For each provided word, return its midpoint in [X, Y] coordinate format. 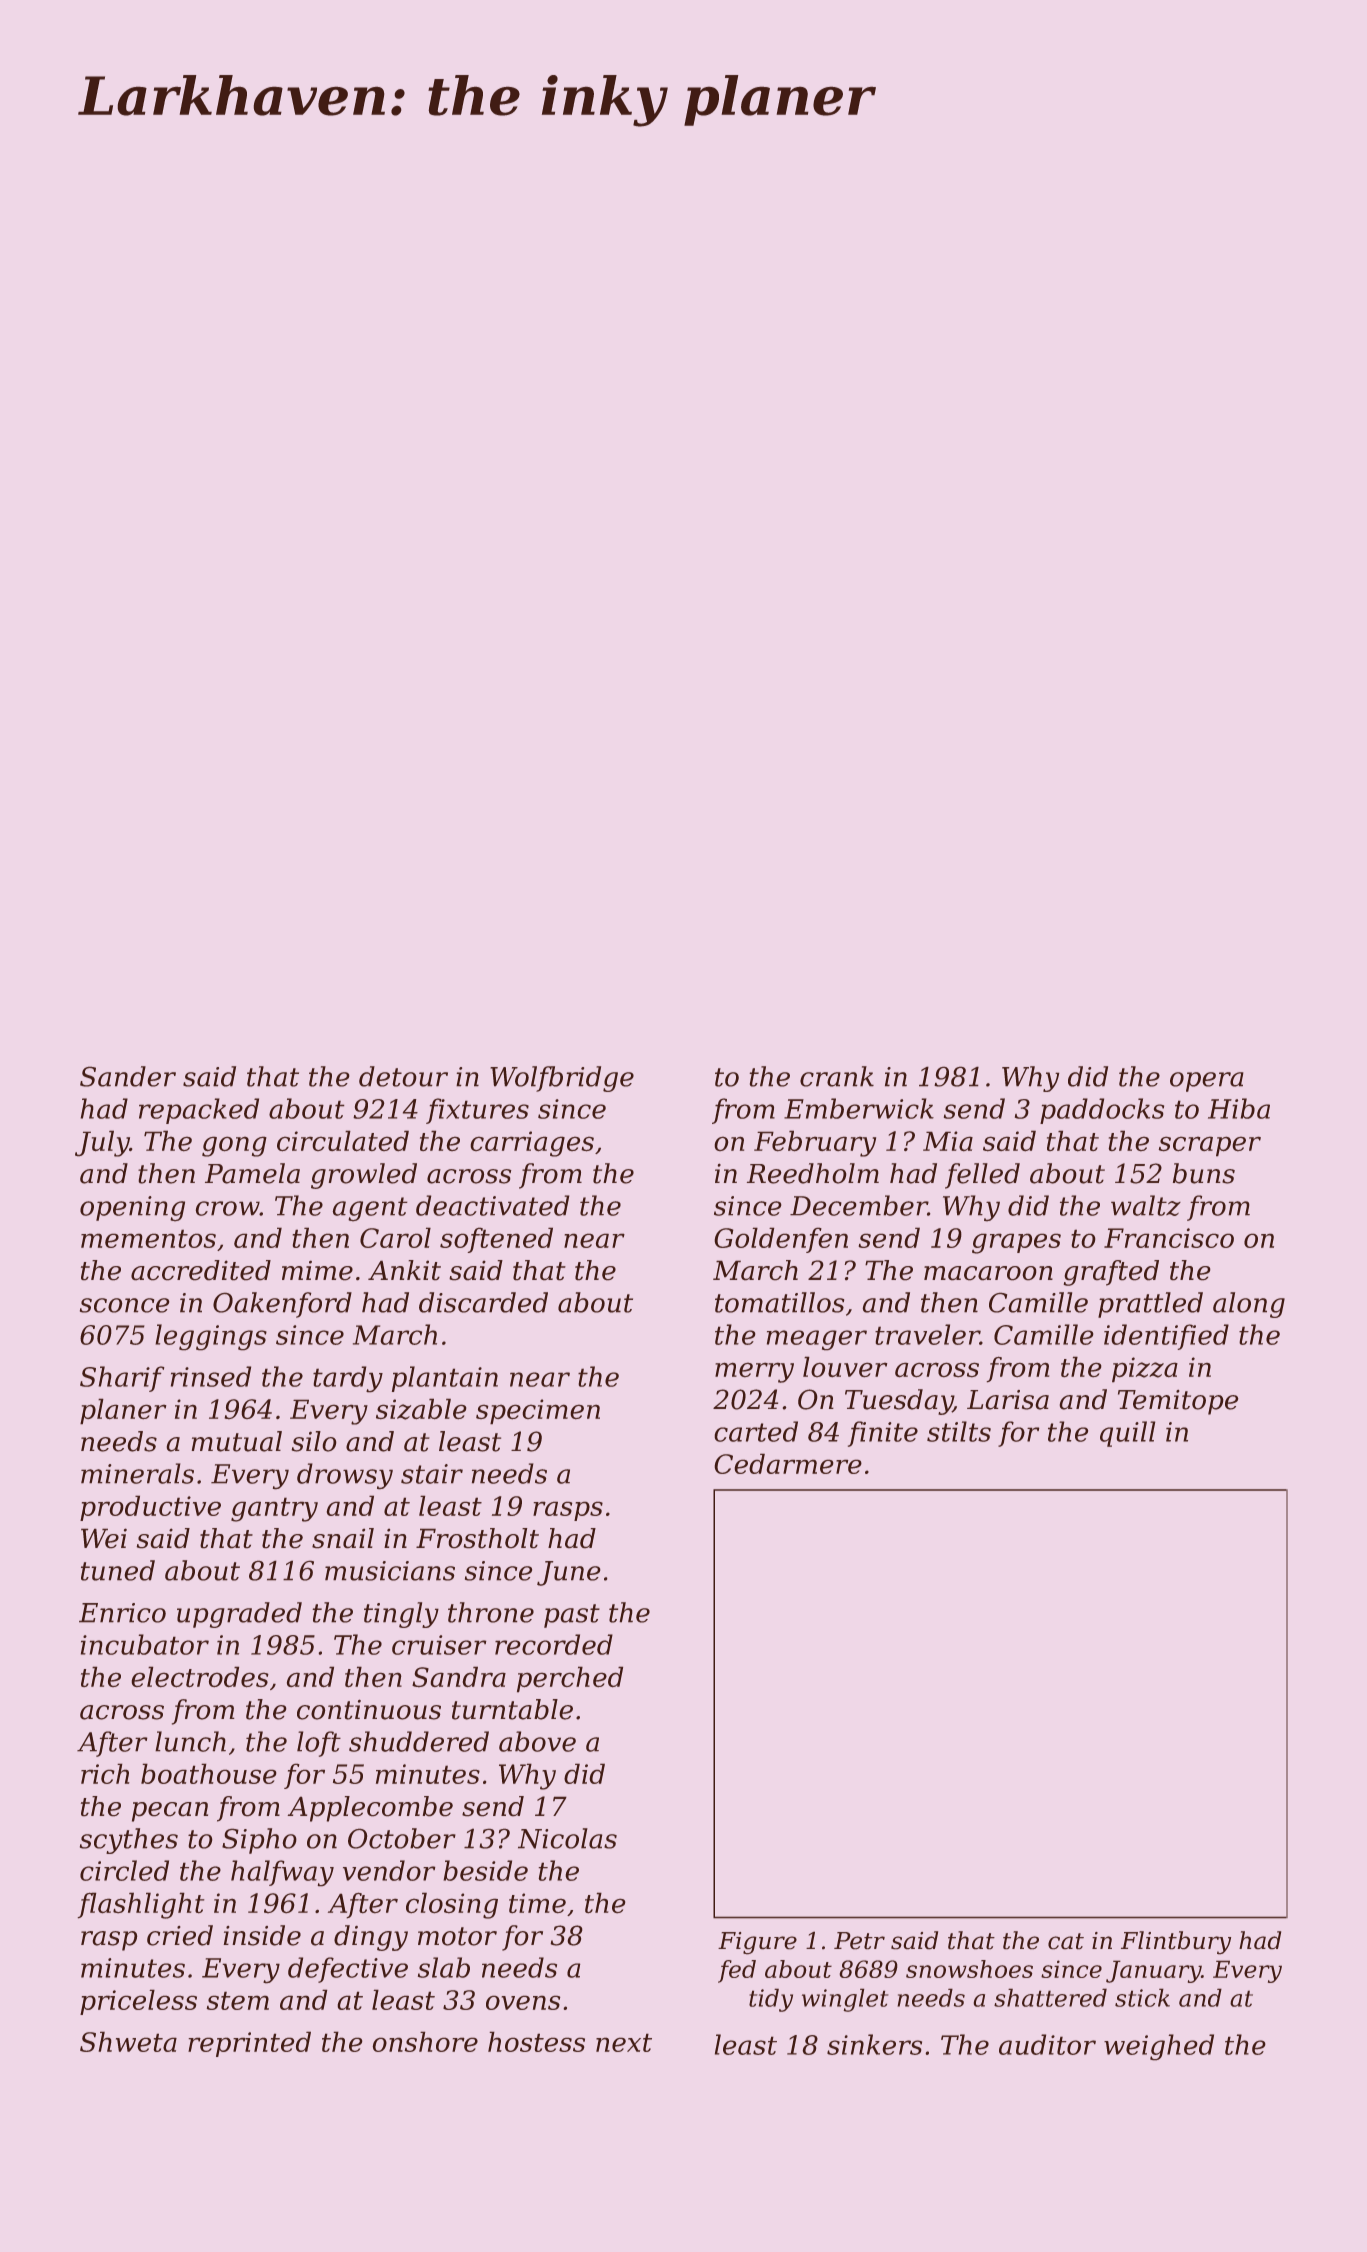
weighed [1159, 2047]
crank [837, 1076]
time [537, 1903]
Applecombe [370, 1809]
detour [403, 1076]
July [102, 1143]
